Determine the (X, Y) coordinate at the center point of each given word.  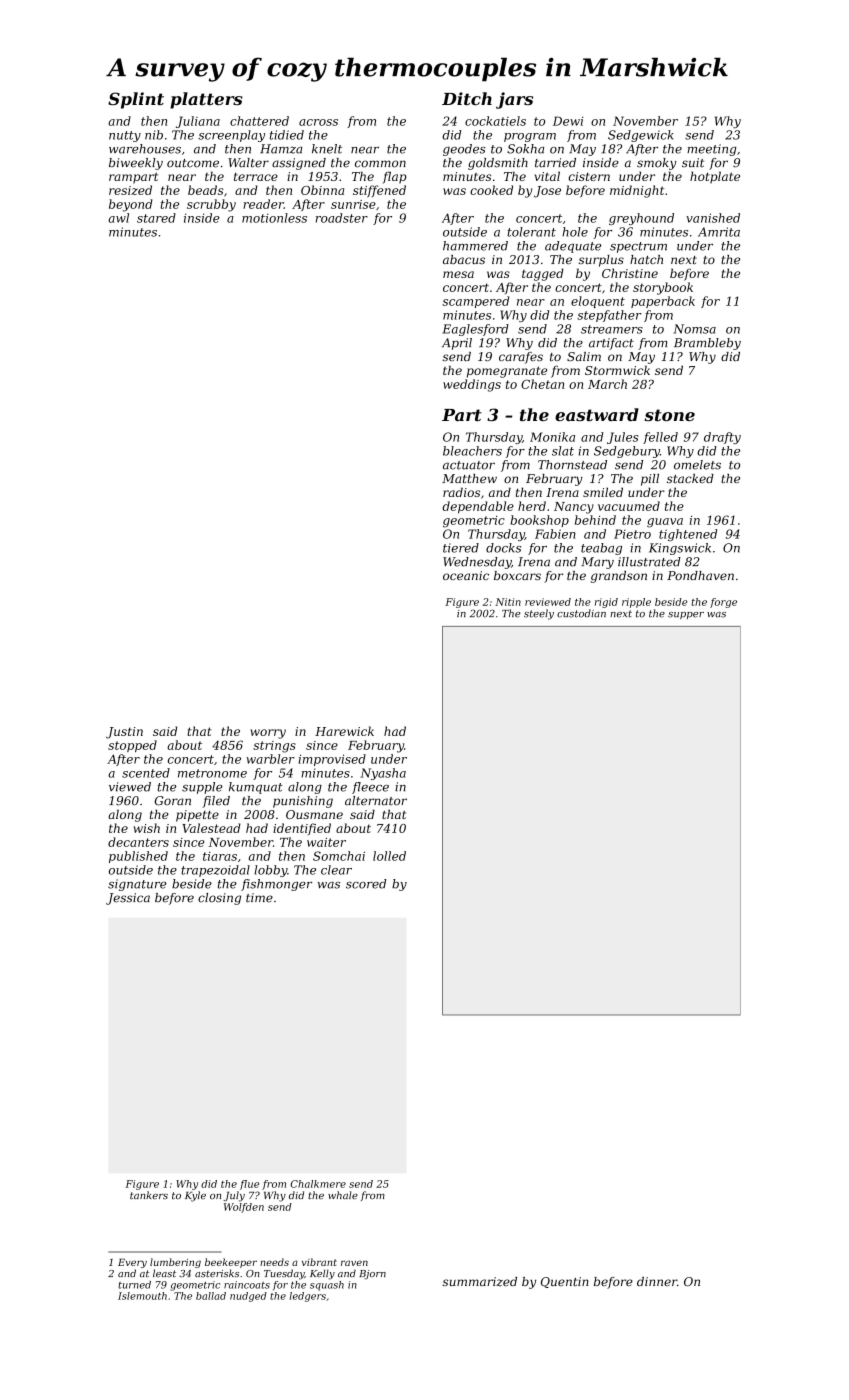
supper (686, 615)
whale (343, 1195)
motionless (274, 218)
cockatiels (495, 121)
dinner (657, 1281)
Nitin (508, 602)
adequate (573, 247)
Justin (124, 733)
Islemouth (142, 1296)
